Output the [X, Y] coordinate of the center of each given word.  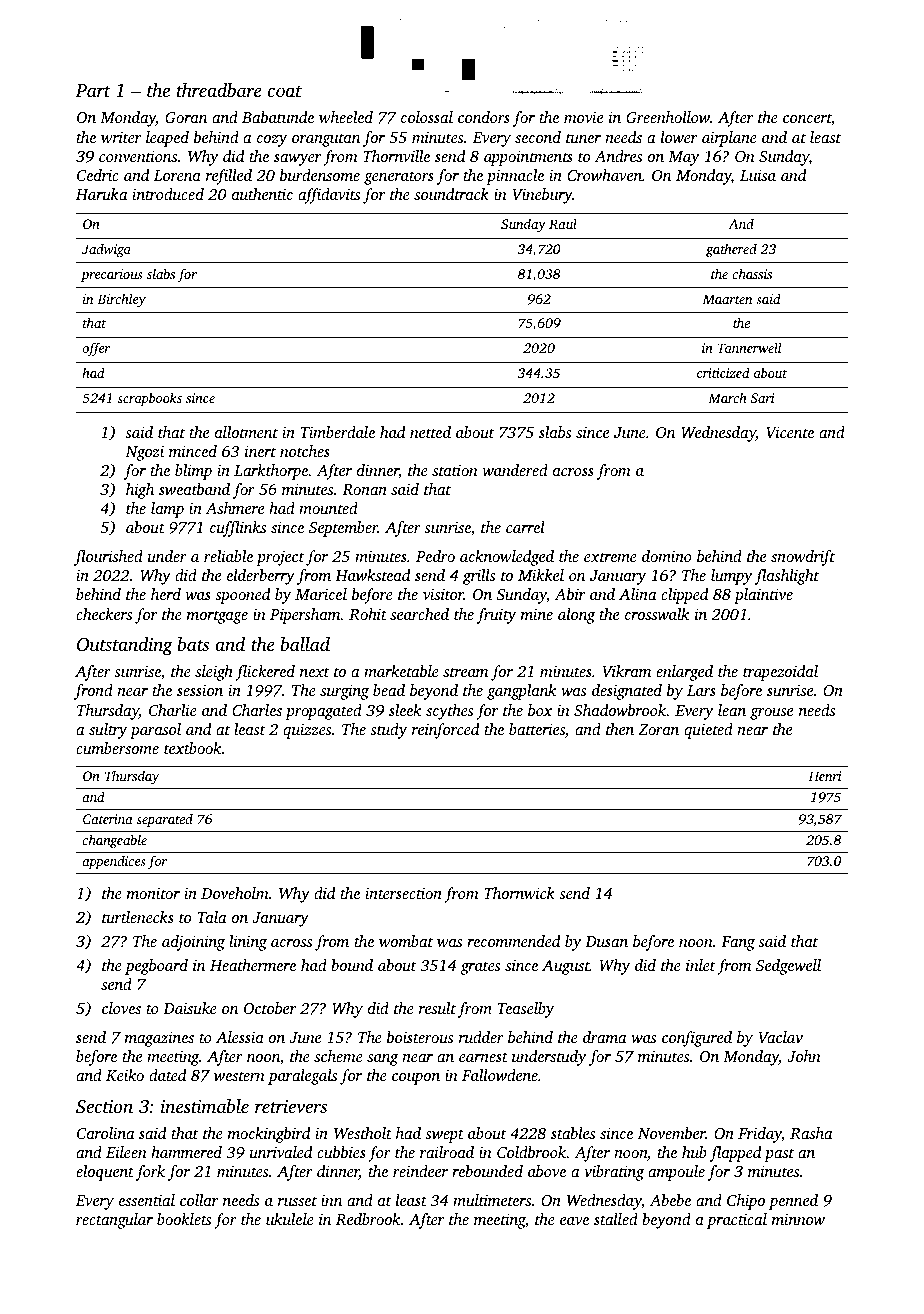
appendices [113, 862]
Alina [638, 594]
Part [93, 90]
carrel [525, 527]
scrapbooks [150, 399]
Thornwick [519, 893]
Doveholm [235, 893]
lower [679, 137]
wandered [515, 470]
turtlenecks [138, 917]
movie [583, 117]
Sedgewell [788, 967]
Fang [738, 943]
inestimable [205, 1106]
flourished [108, 558]
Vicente [790, 432]
